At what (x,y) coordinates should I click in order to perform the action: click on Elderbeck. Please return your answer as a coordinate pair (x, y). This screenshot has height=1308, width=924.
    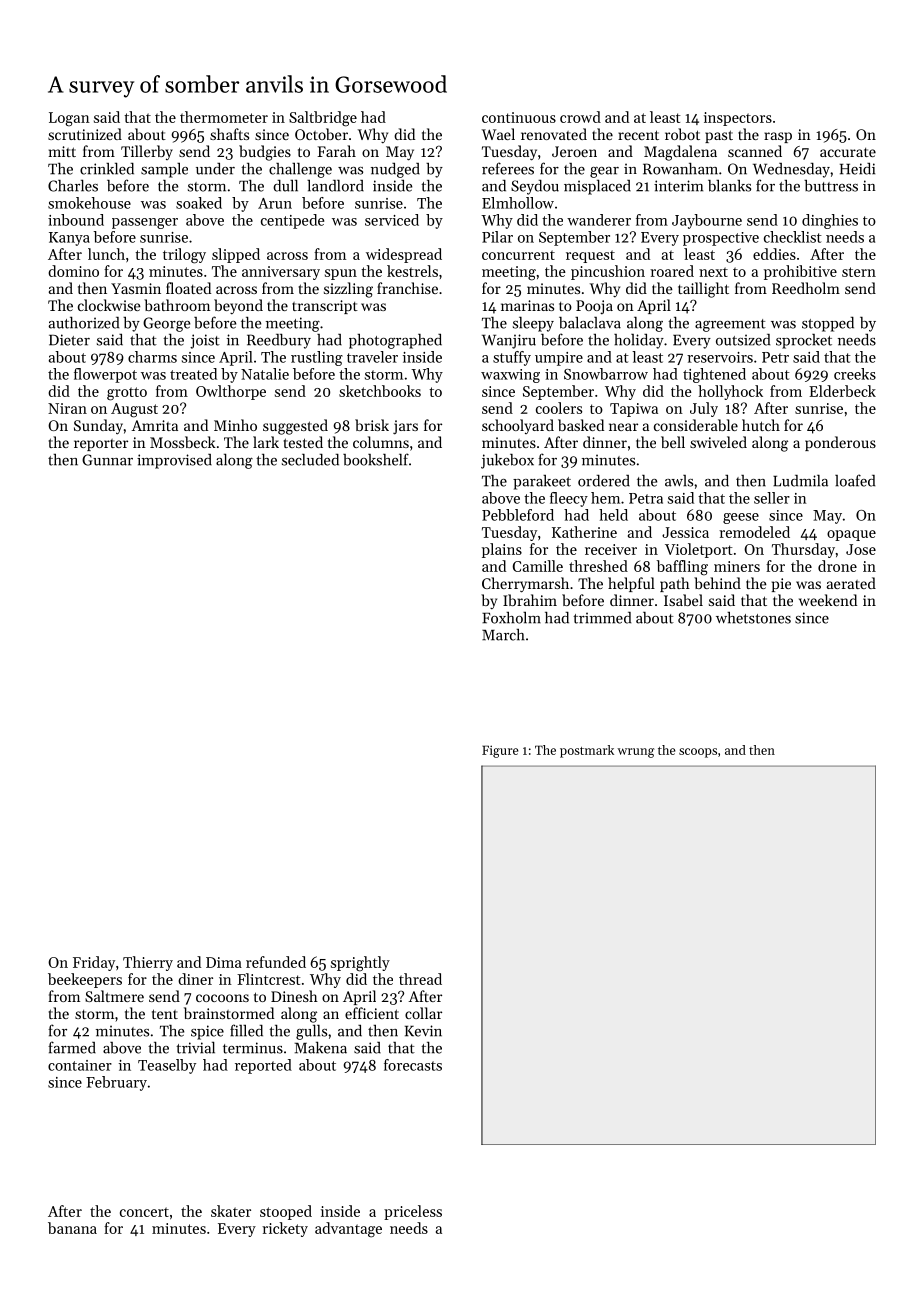
    Looking at the image, I should click on (842, 391).
